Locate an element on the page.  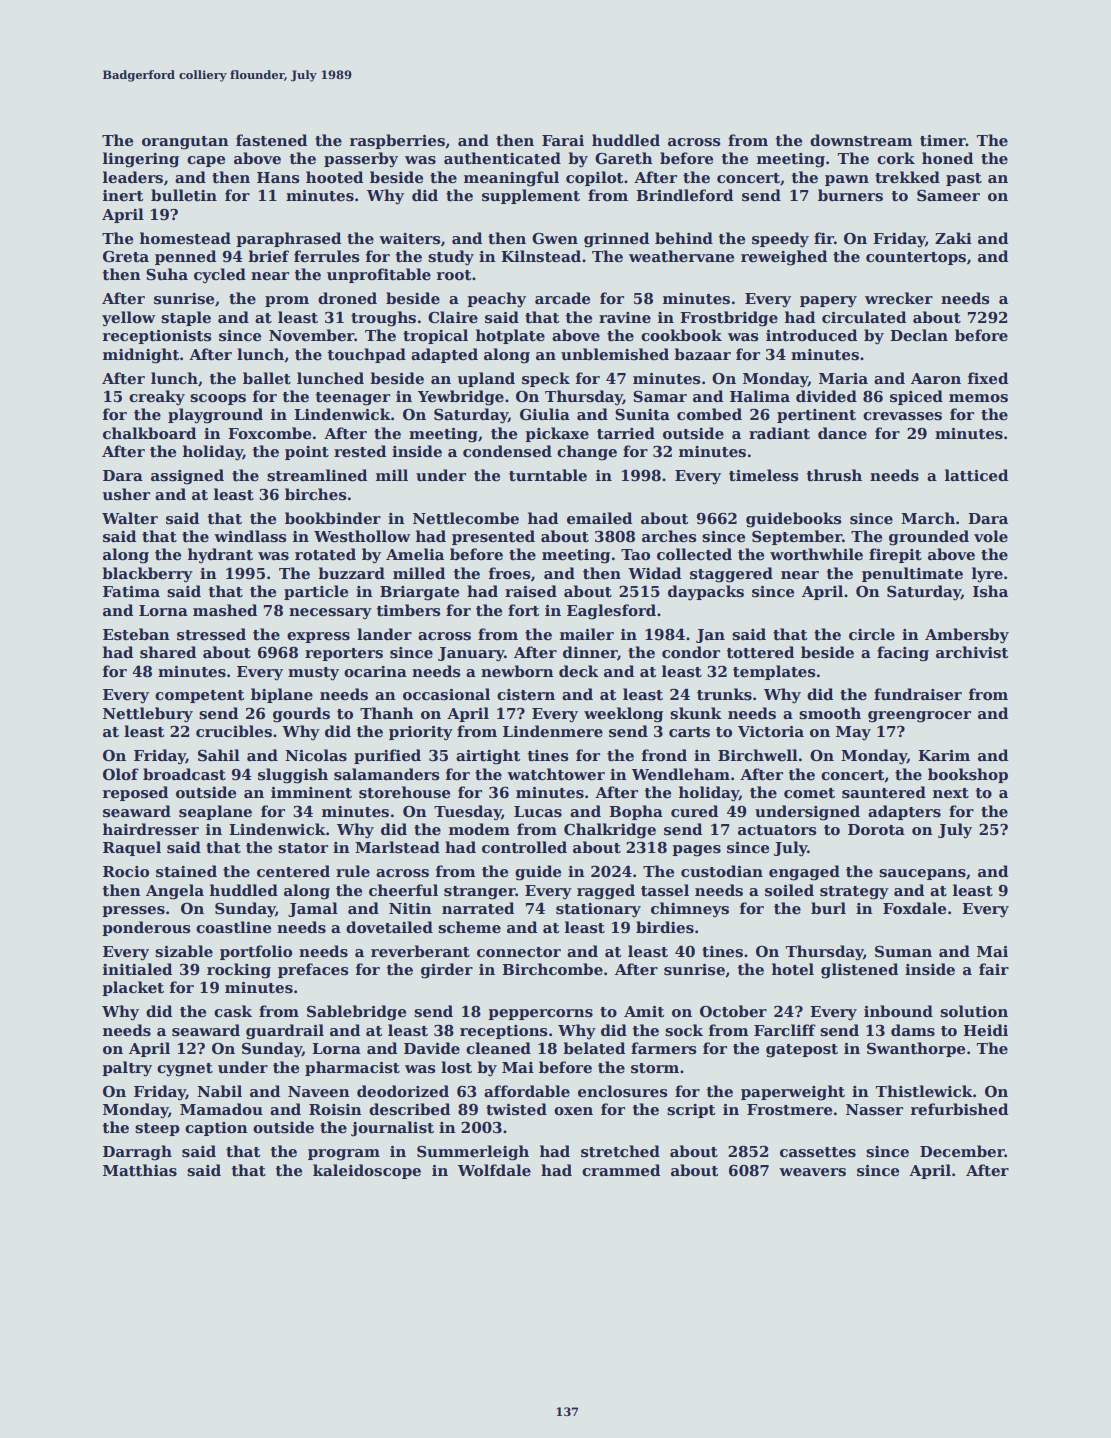
stranger is located at coordinates (480, 893).
